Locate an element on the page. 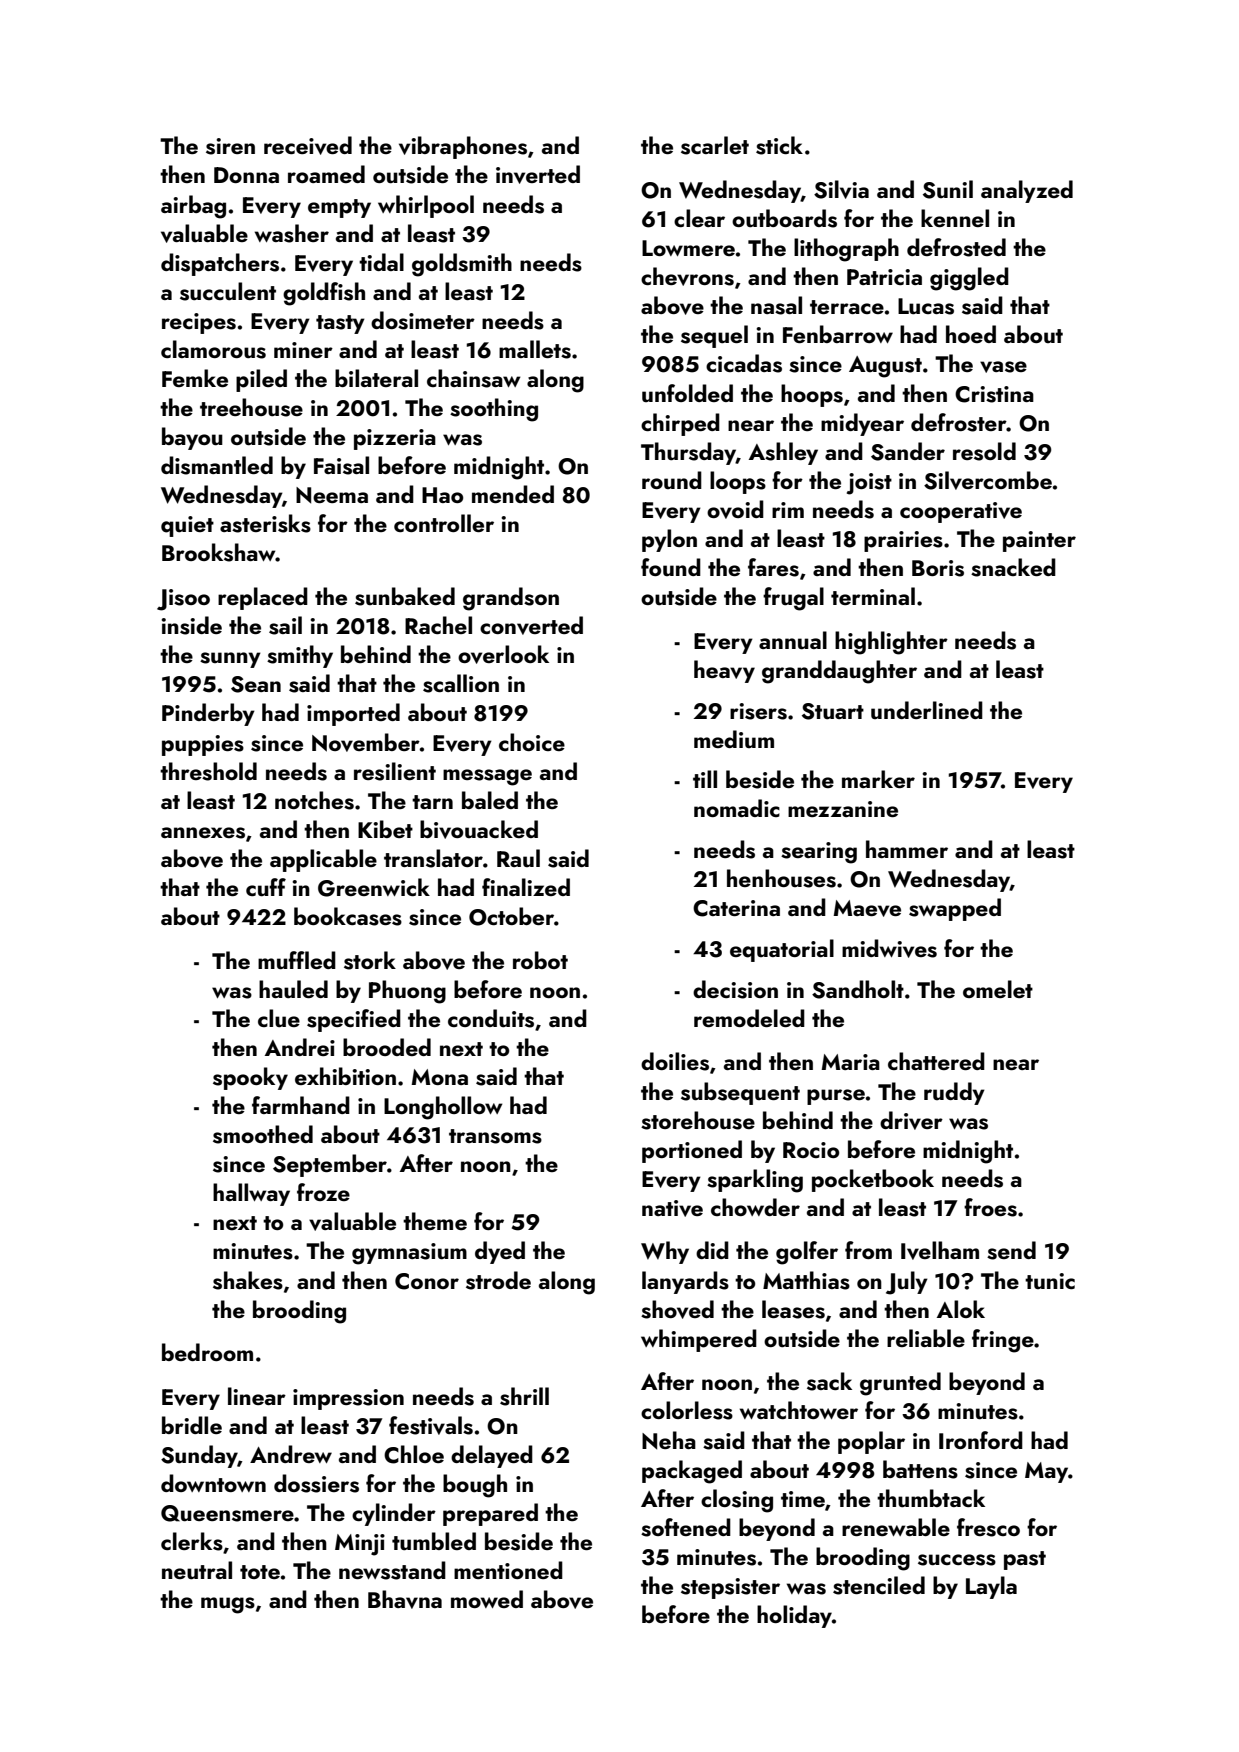  analyzed is located at coordinates (1027, 191).
